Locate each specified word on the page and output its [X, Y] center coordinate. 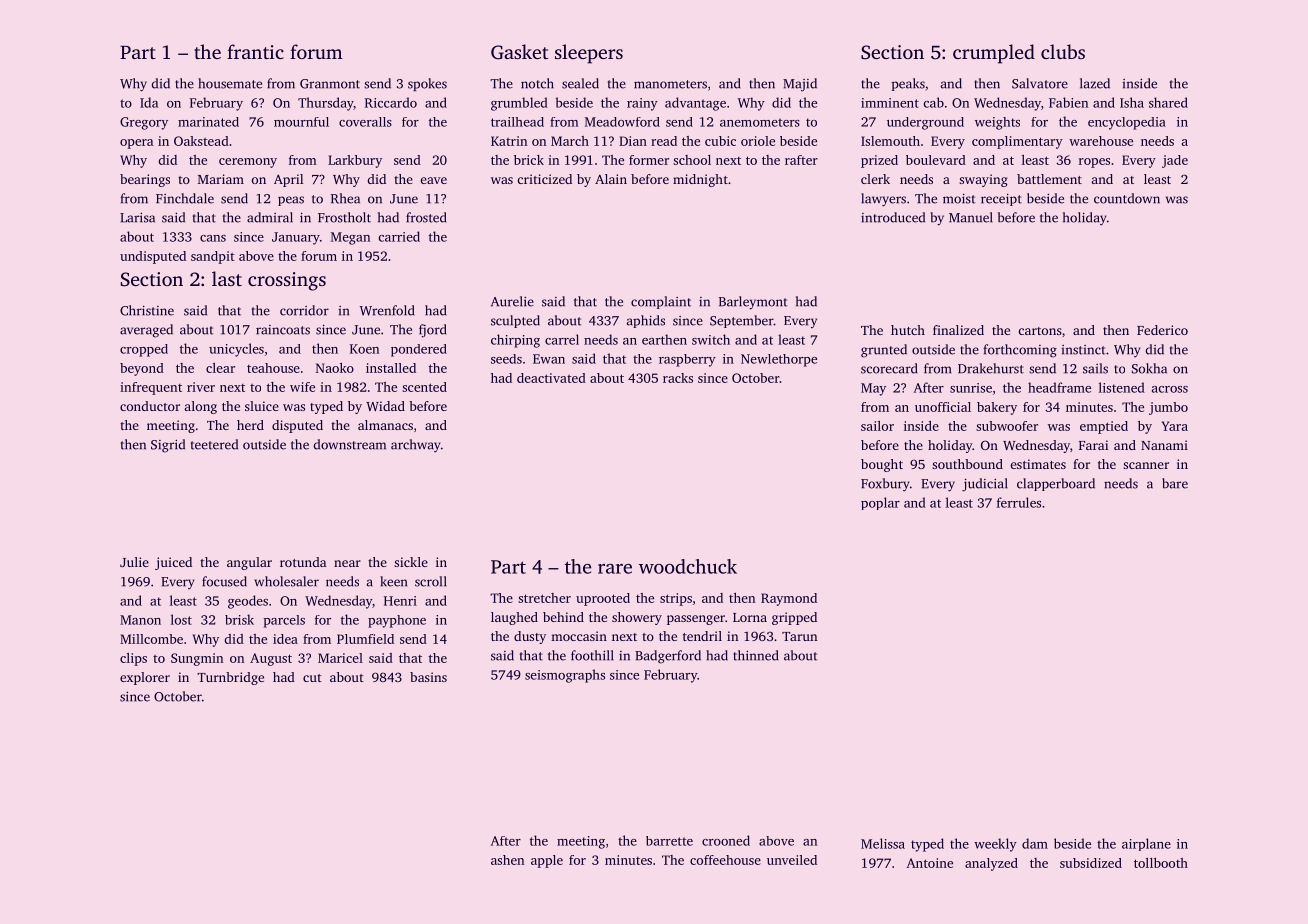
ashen [507, 860]
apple [547, 861]
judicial [985, 485]
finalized [958, 330]
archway [415, 446]
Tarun [799, 636]
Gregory [144, 123]
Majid [800, 85]
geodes [248, 602]
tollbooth [1161, 863]
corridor [304, 310]
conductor [150, 406]
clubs [1063, 51]
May [873, 389]
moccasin [579, 636]
